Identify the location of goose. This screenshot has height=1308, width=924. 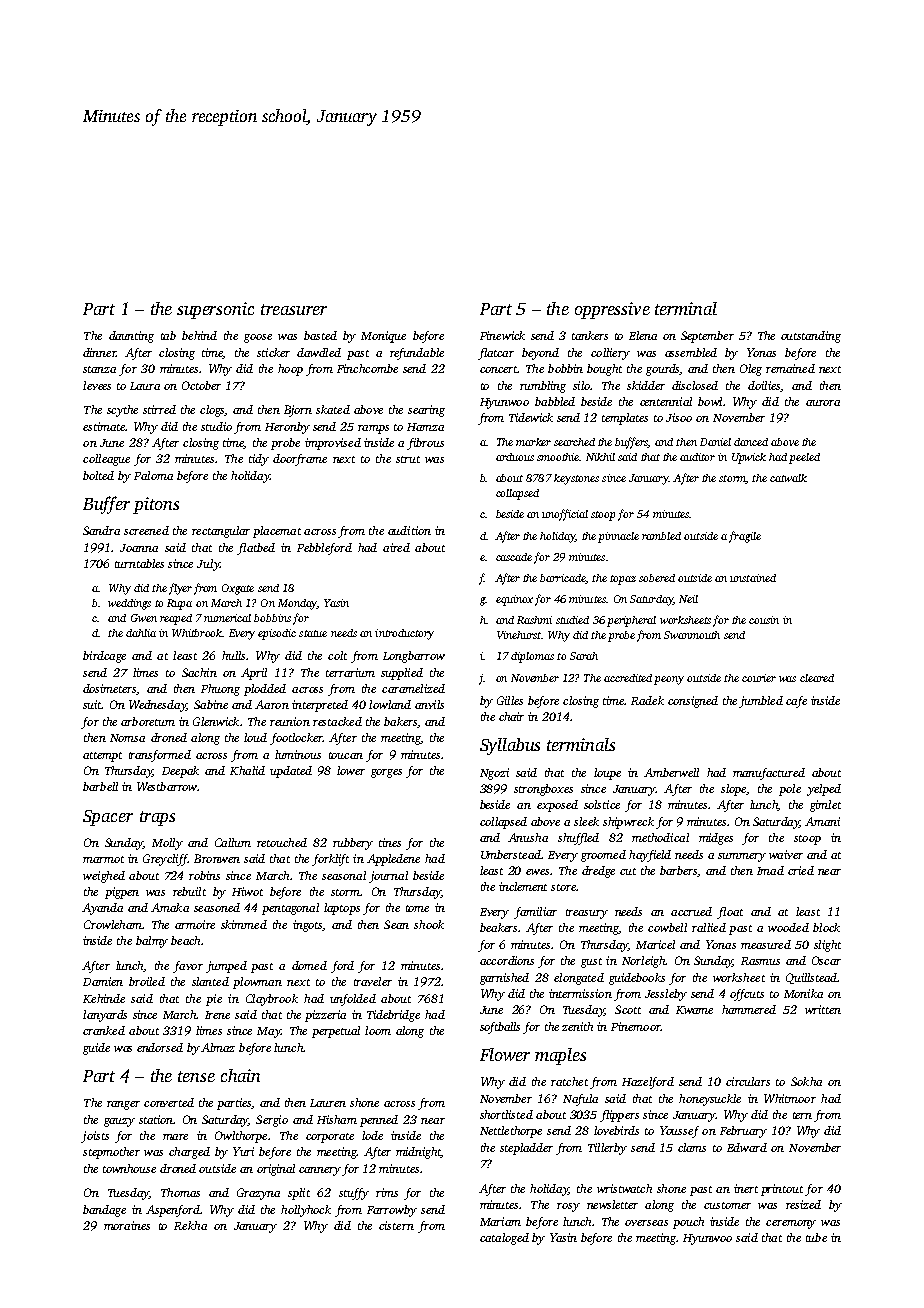
(258, 338).
